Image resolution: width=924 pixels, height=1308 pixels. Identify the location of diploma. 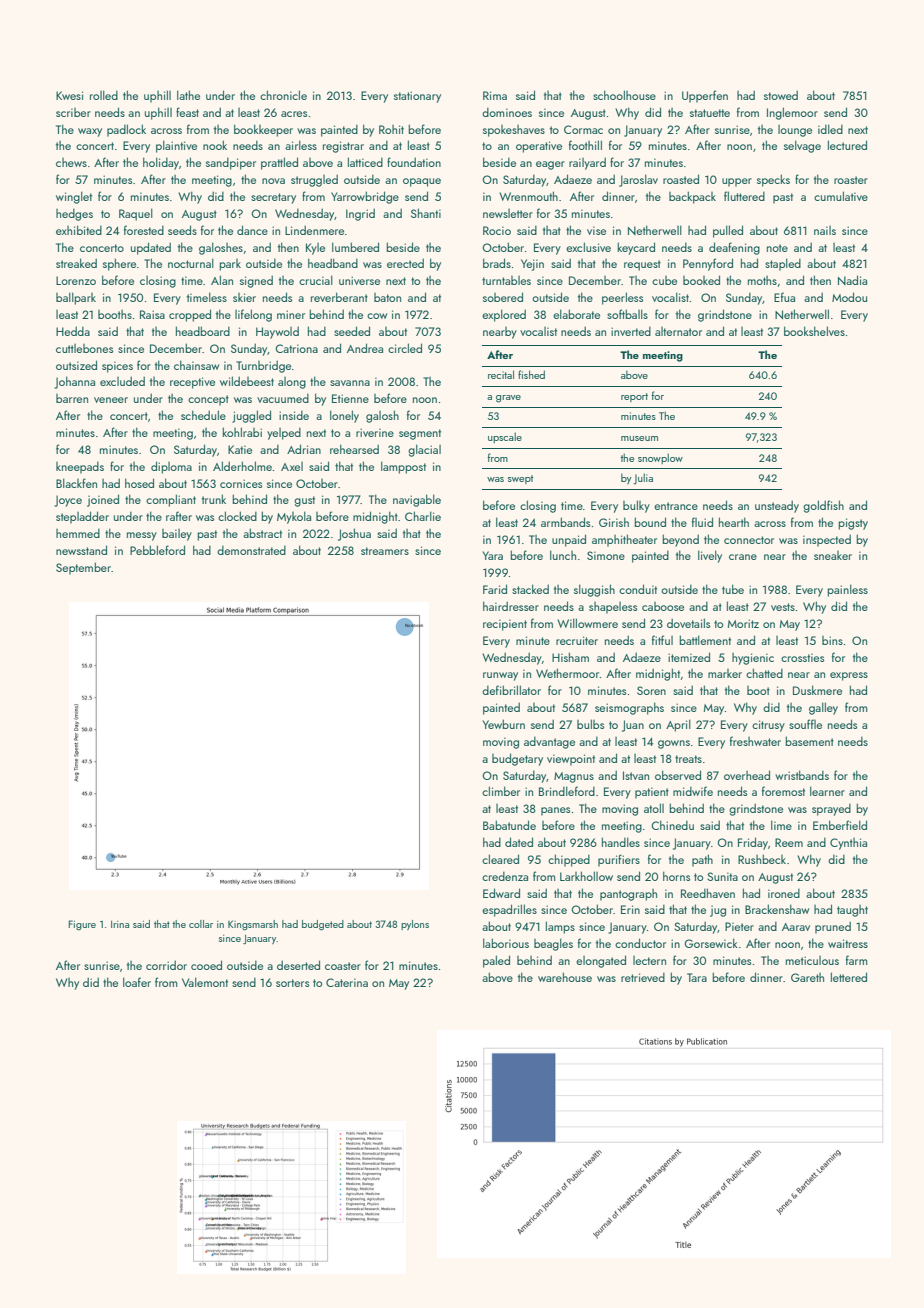
(171, 467).
